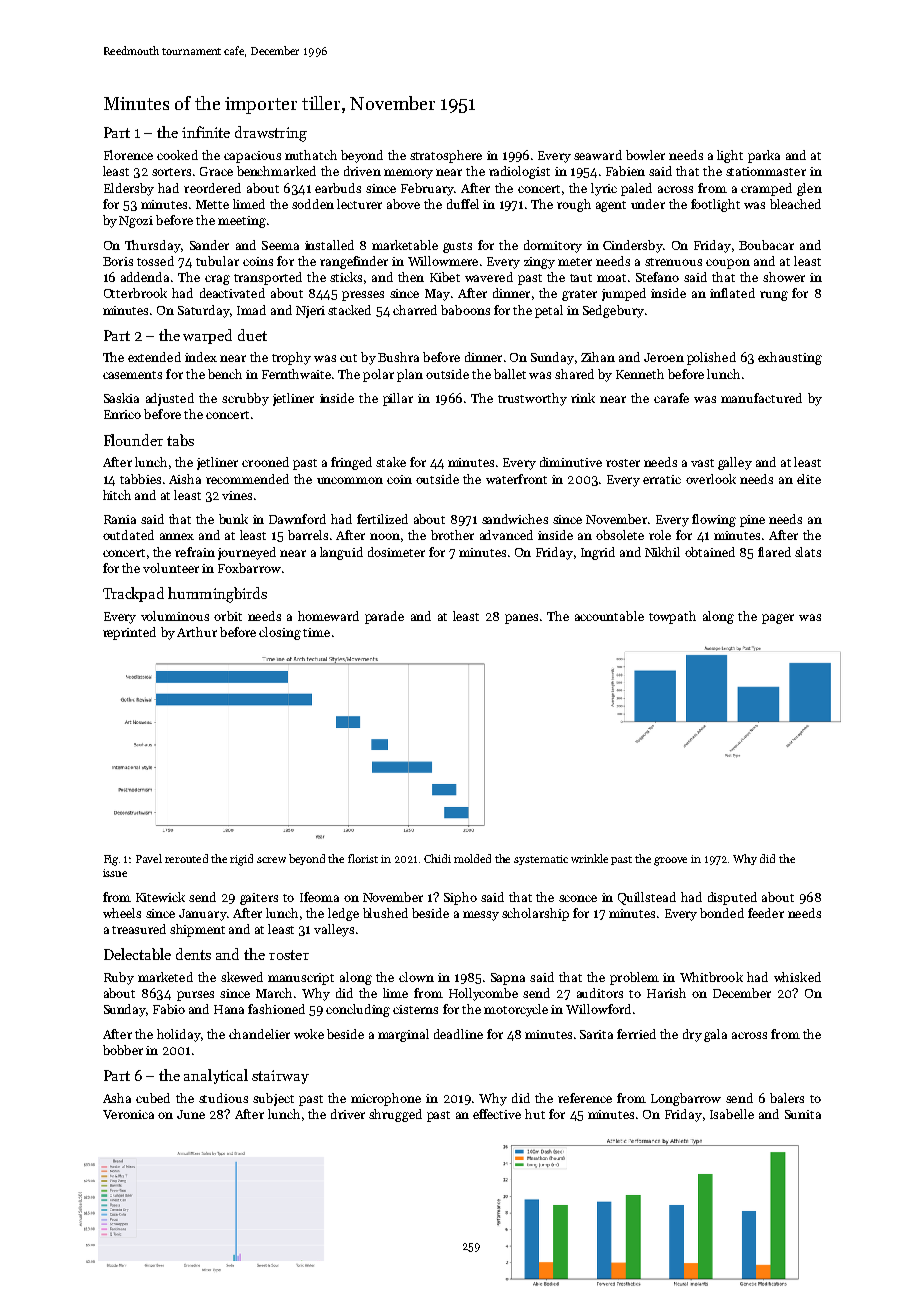 This page has width=924, height=1308. Describe the element at coordinates (117, 495) in the page. I see `hitch` at that location.
